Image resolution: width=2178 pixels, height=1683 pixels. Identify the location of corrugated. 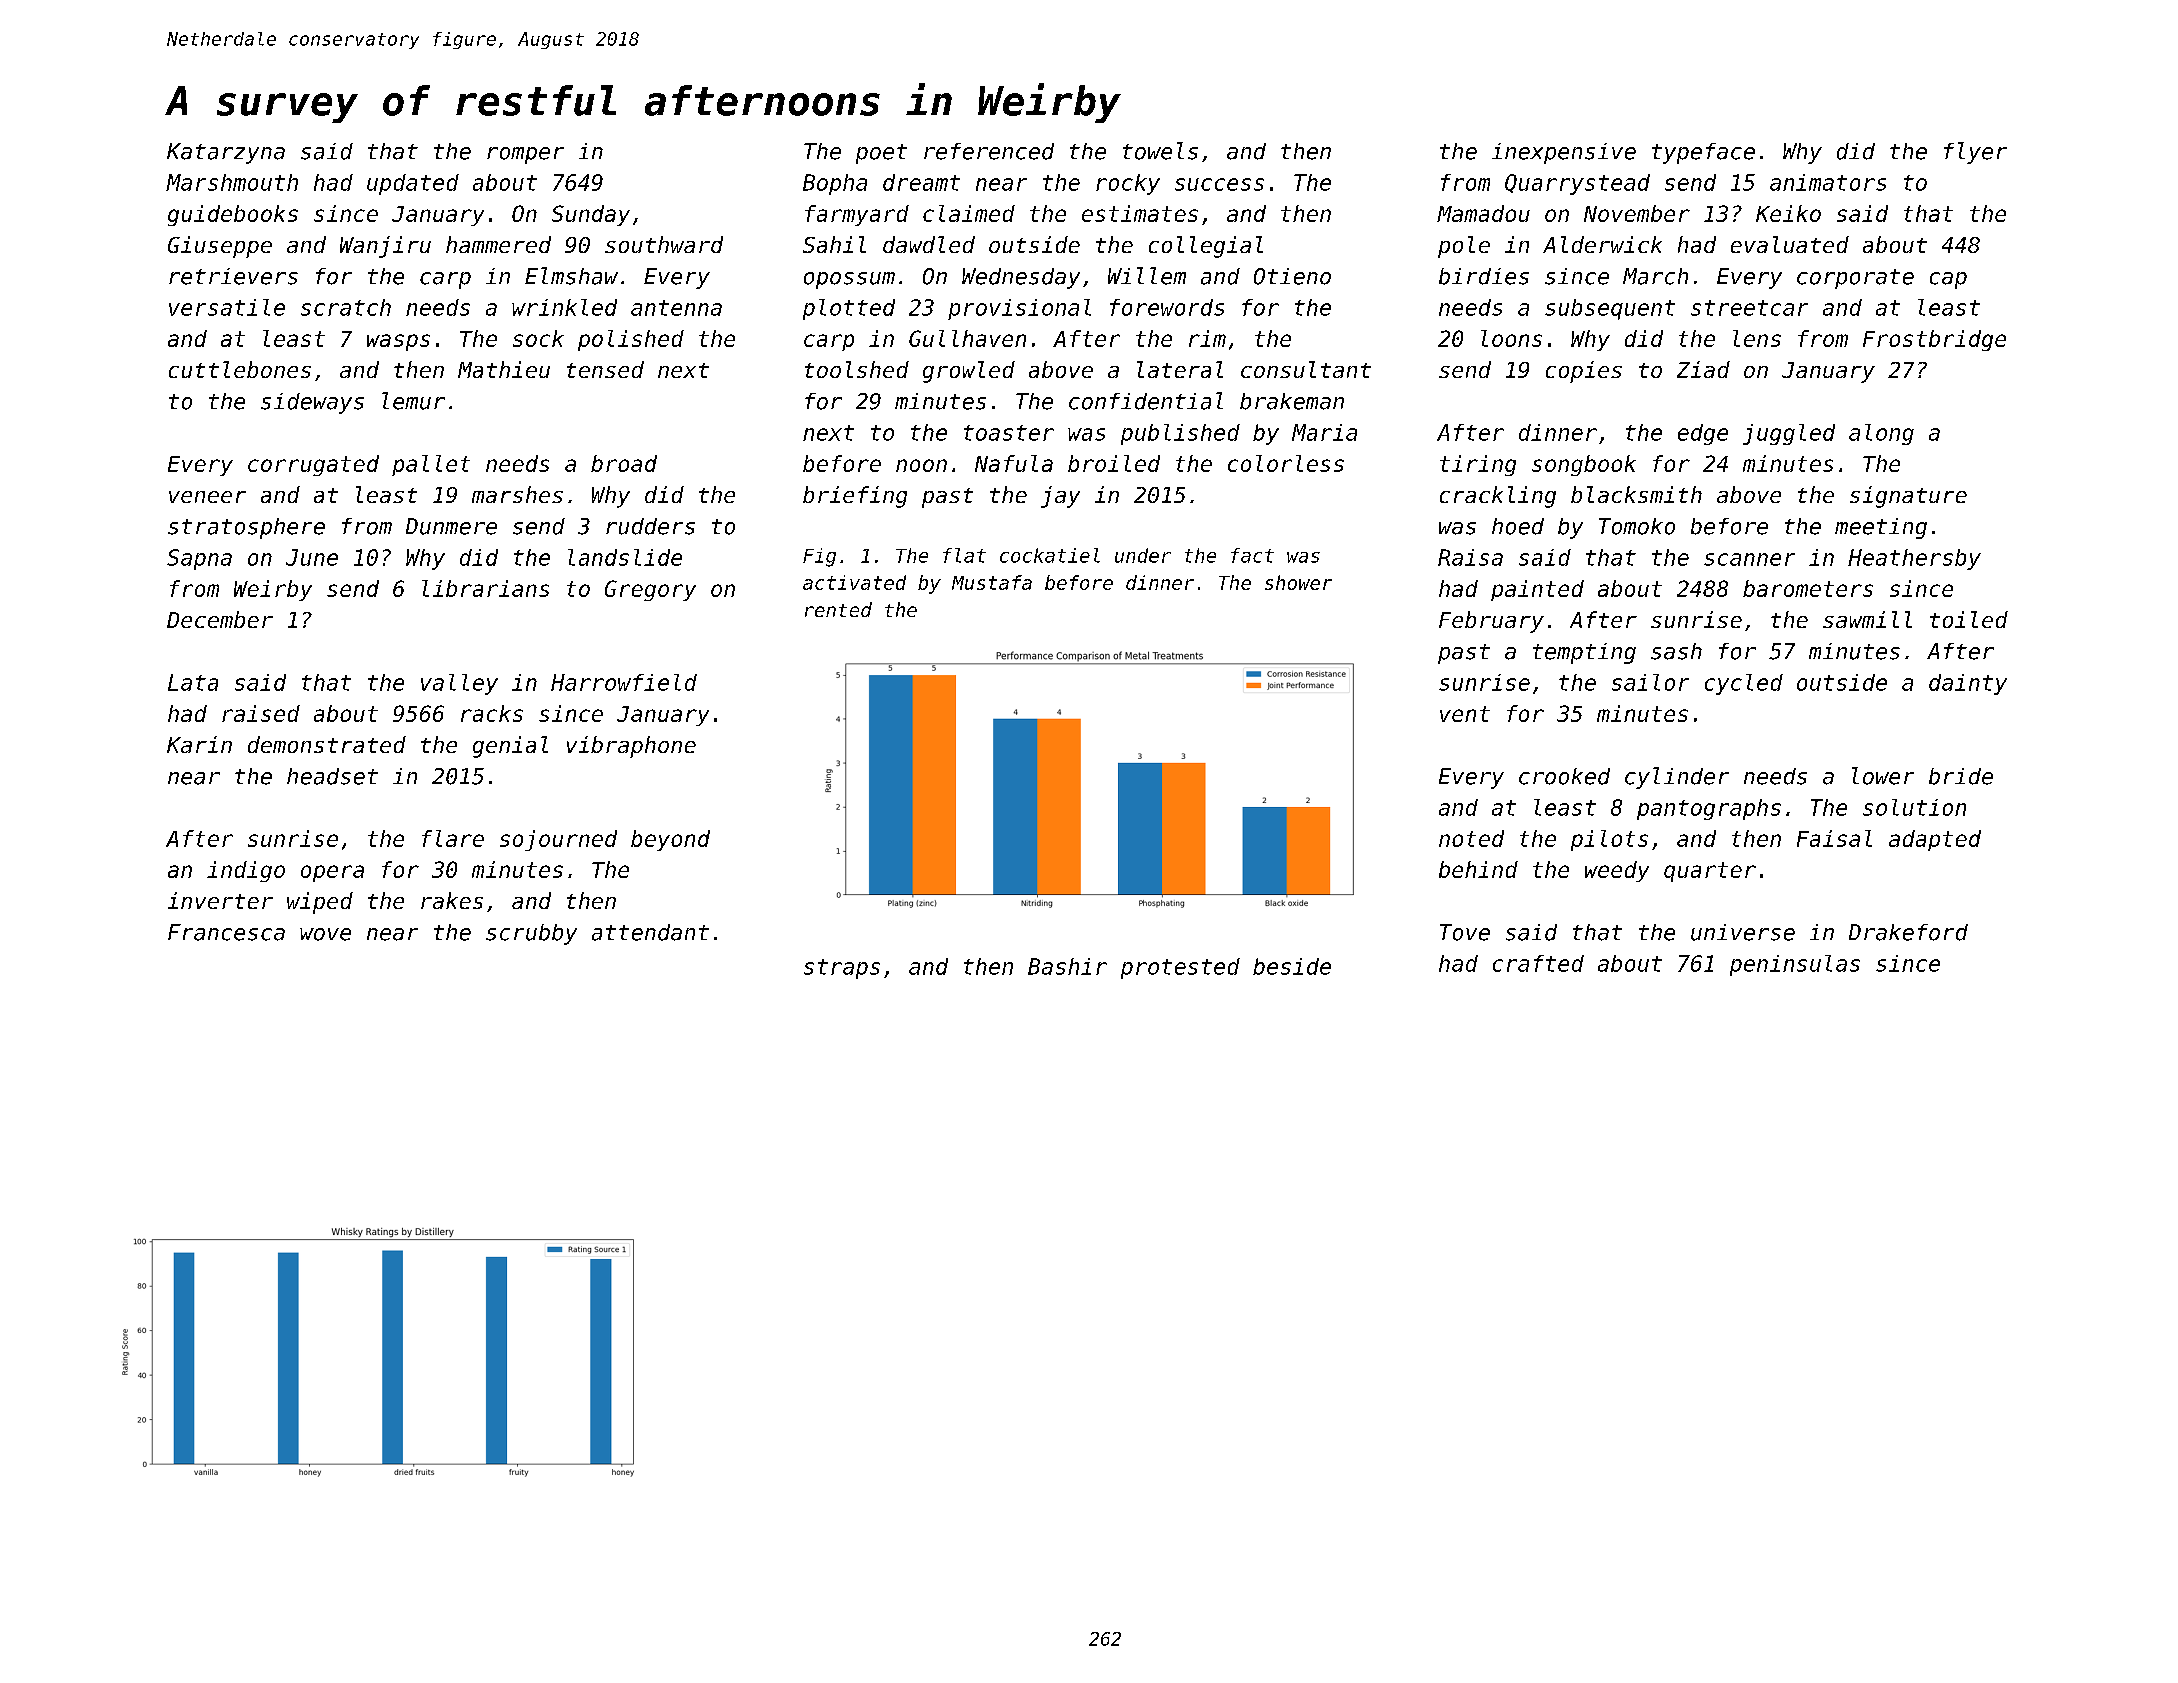
(313, 465).
